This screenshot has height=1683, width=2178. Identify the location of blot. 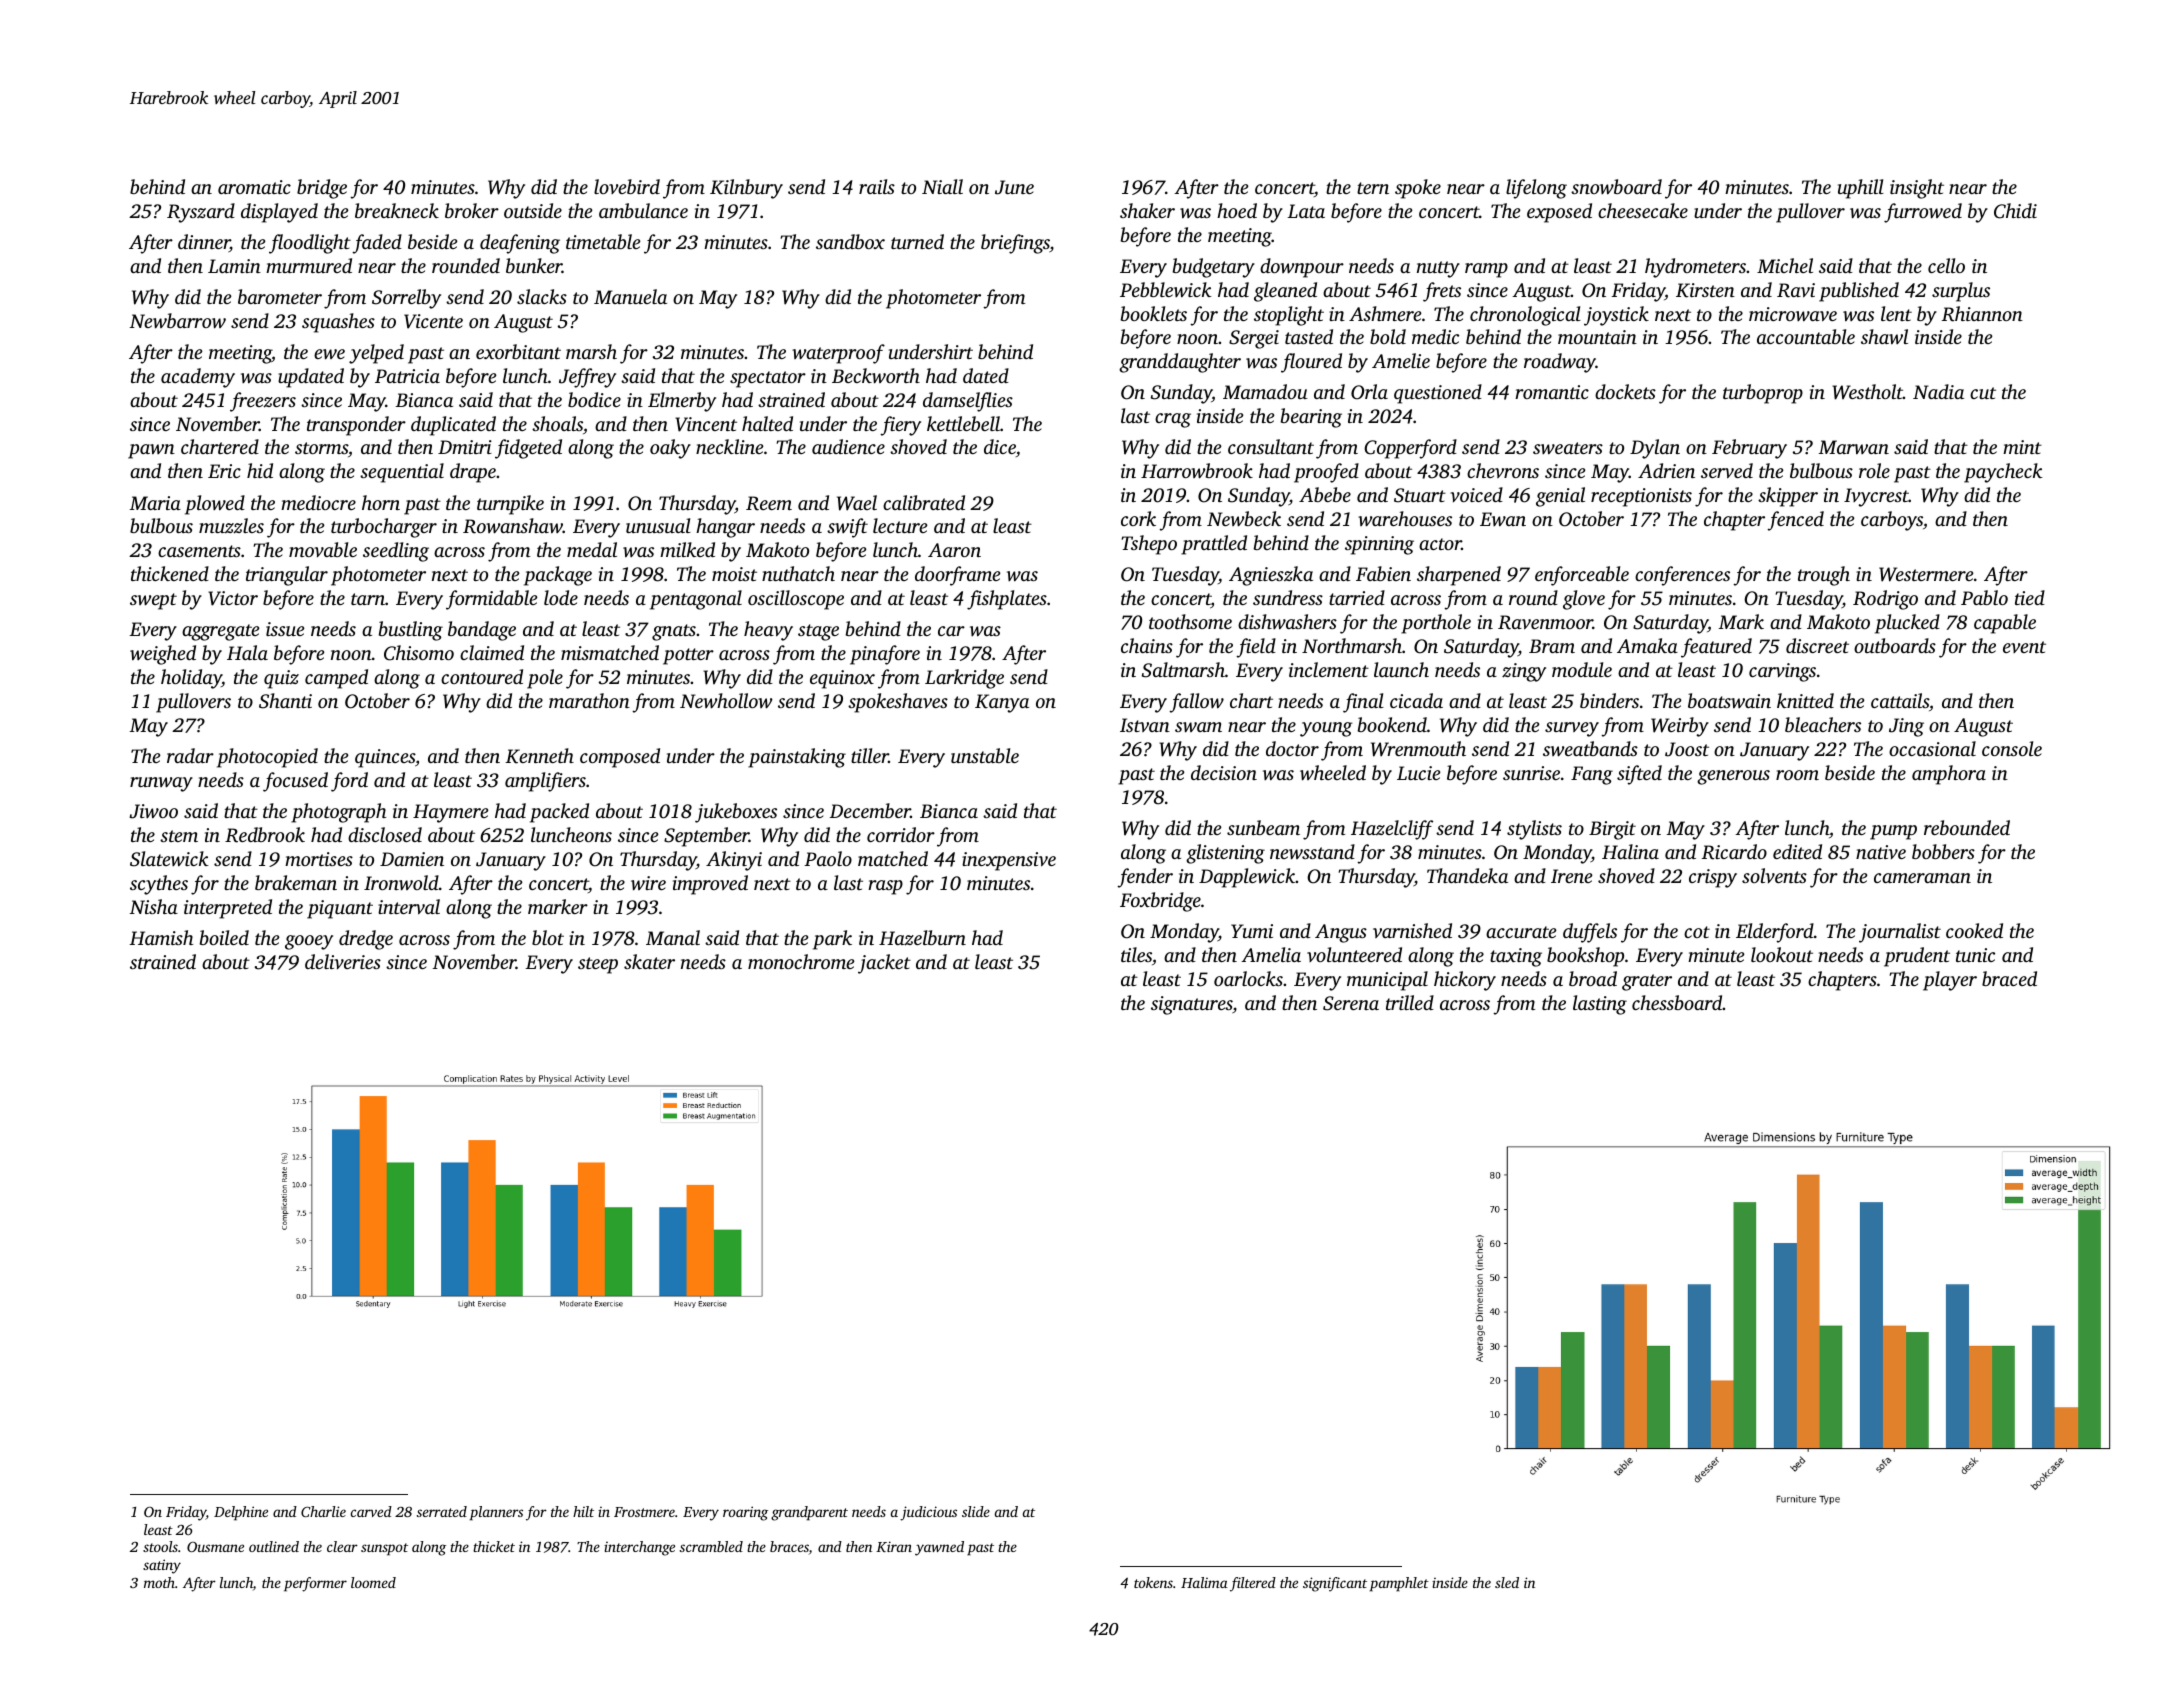
(548, 937).
